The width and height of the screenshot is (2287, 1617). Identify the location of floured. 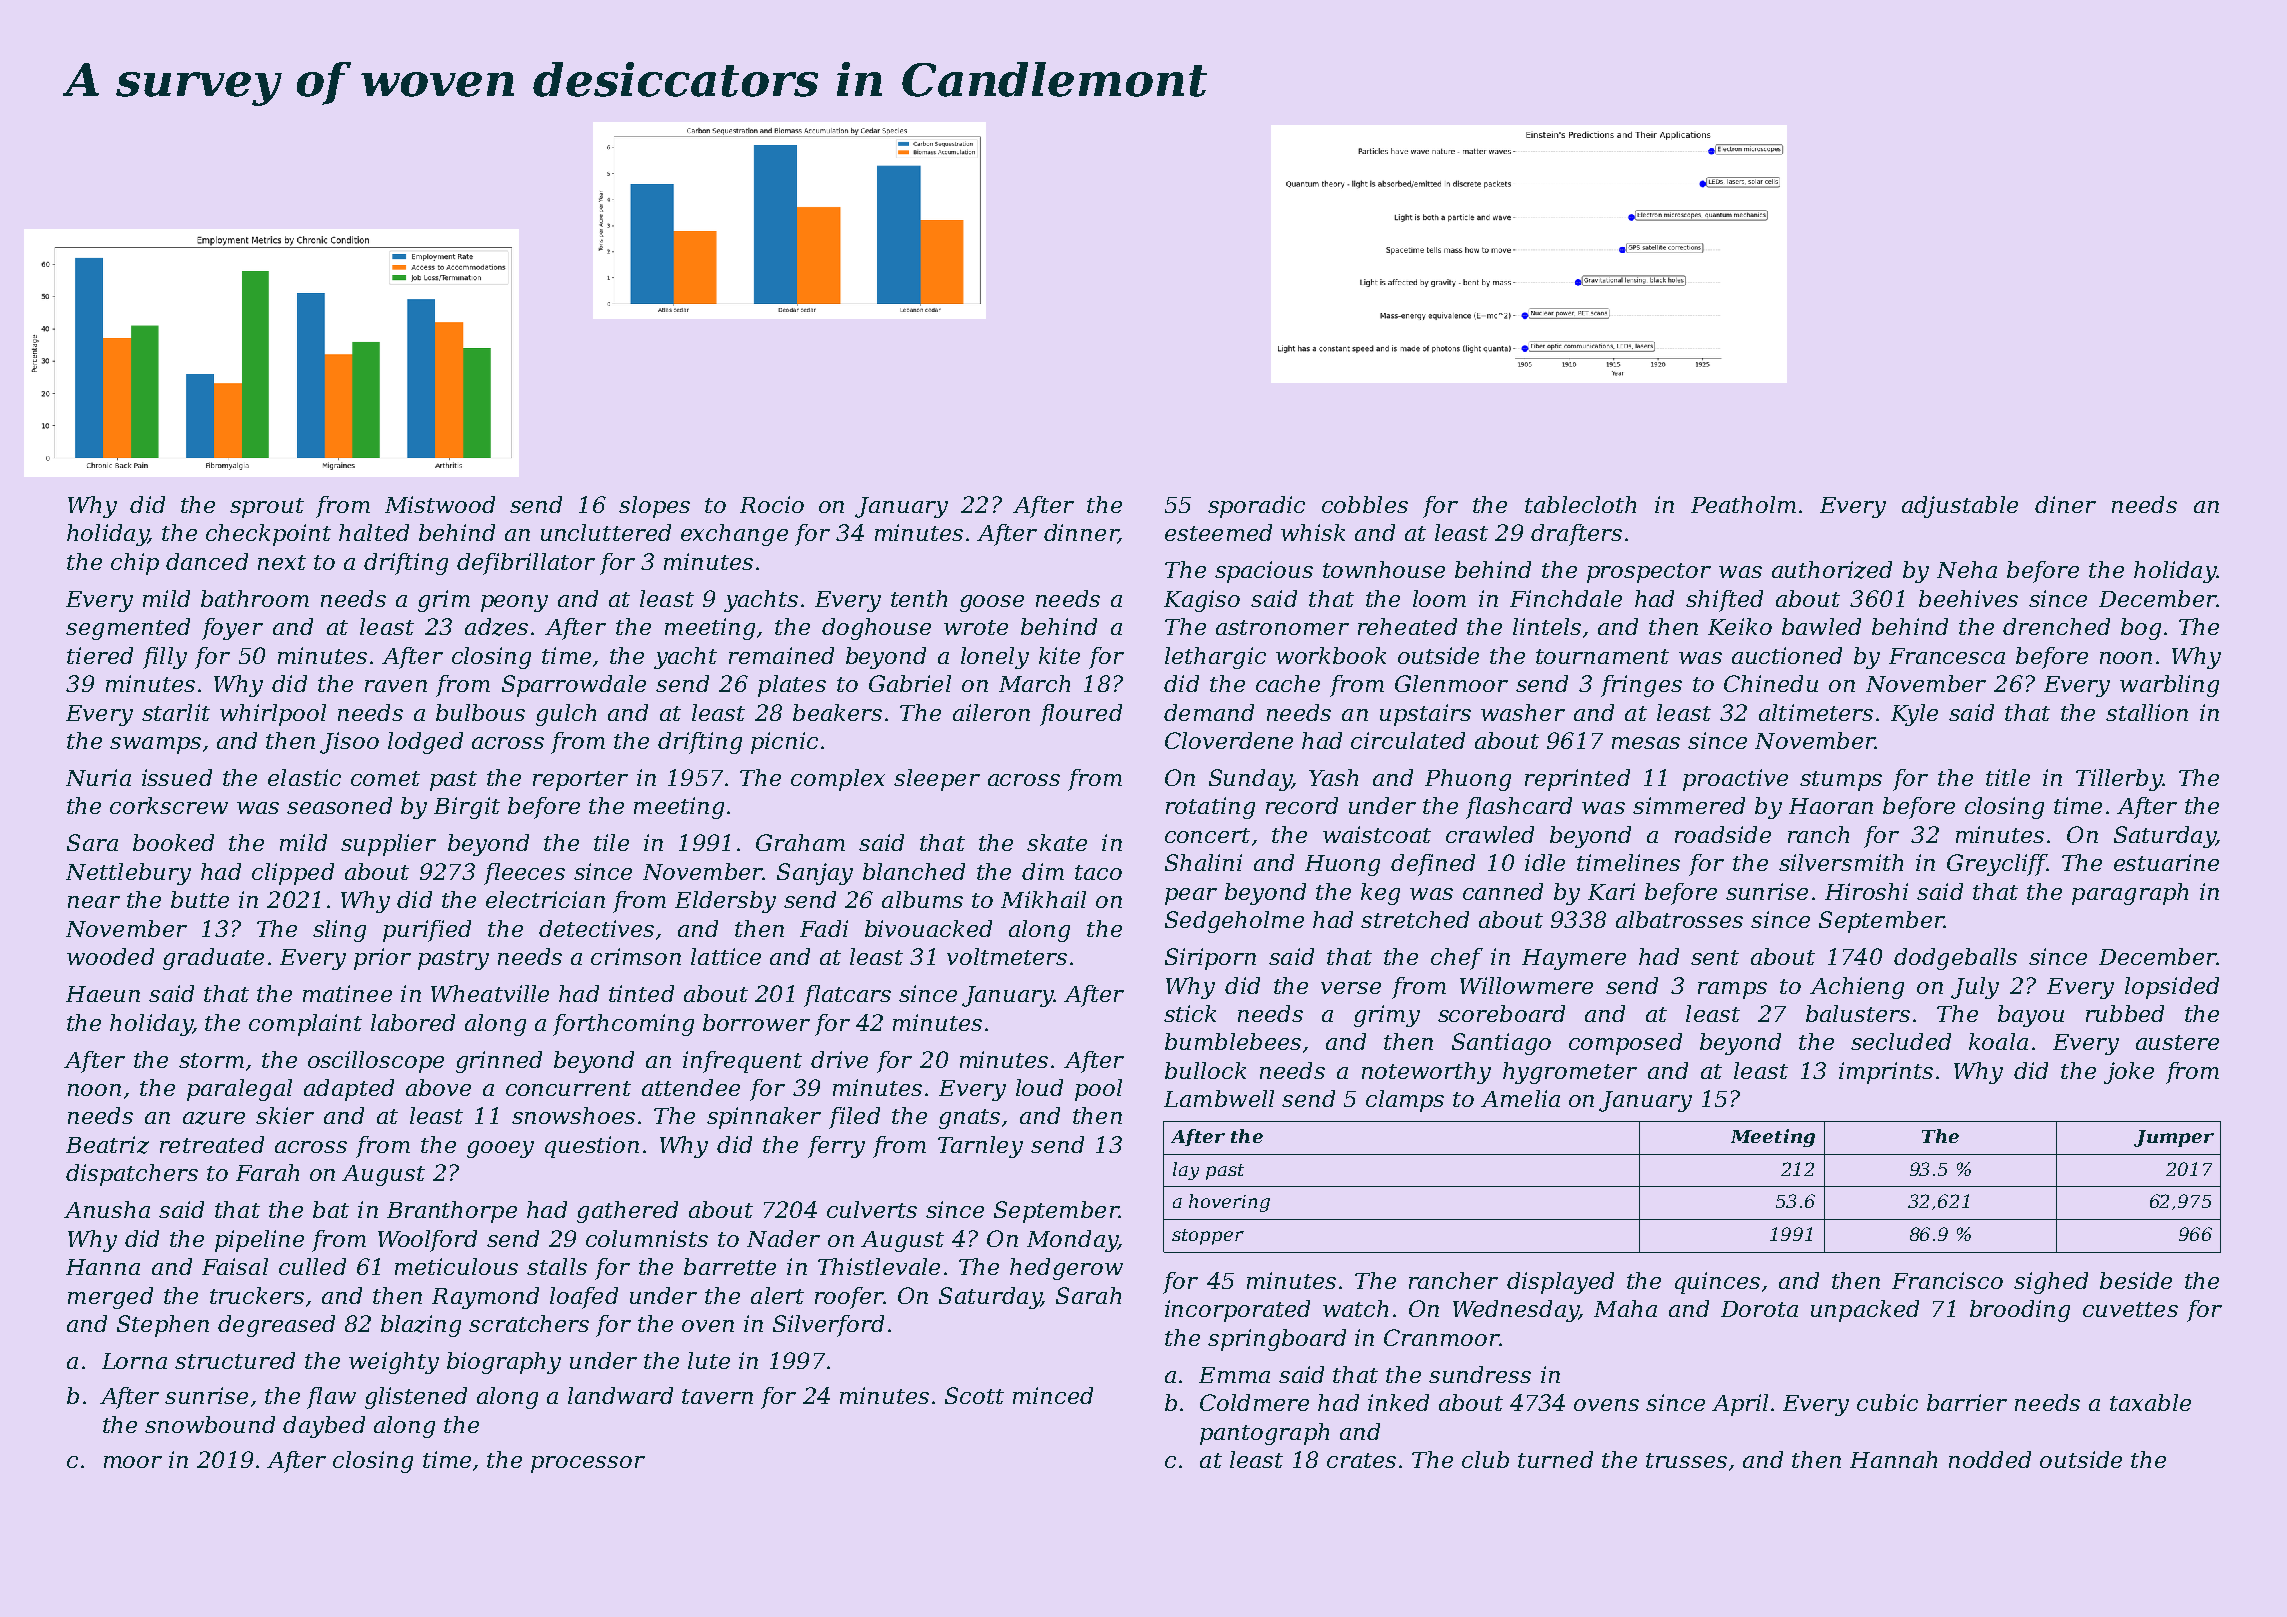
(1081, 715).
